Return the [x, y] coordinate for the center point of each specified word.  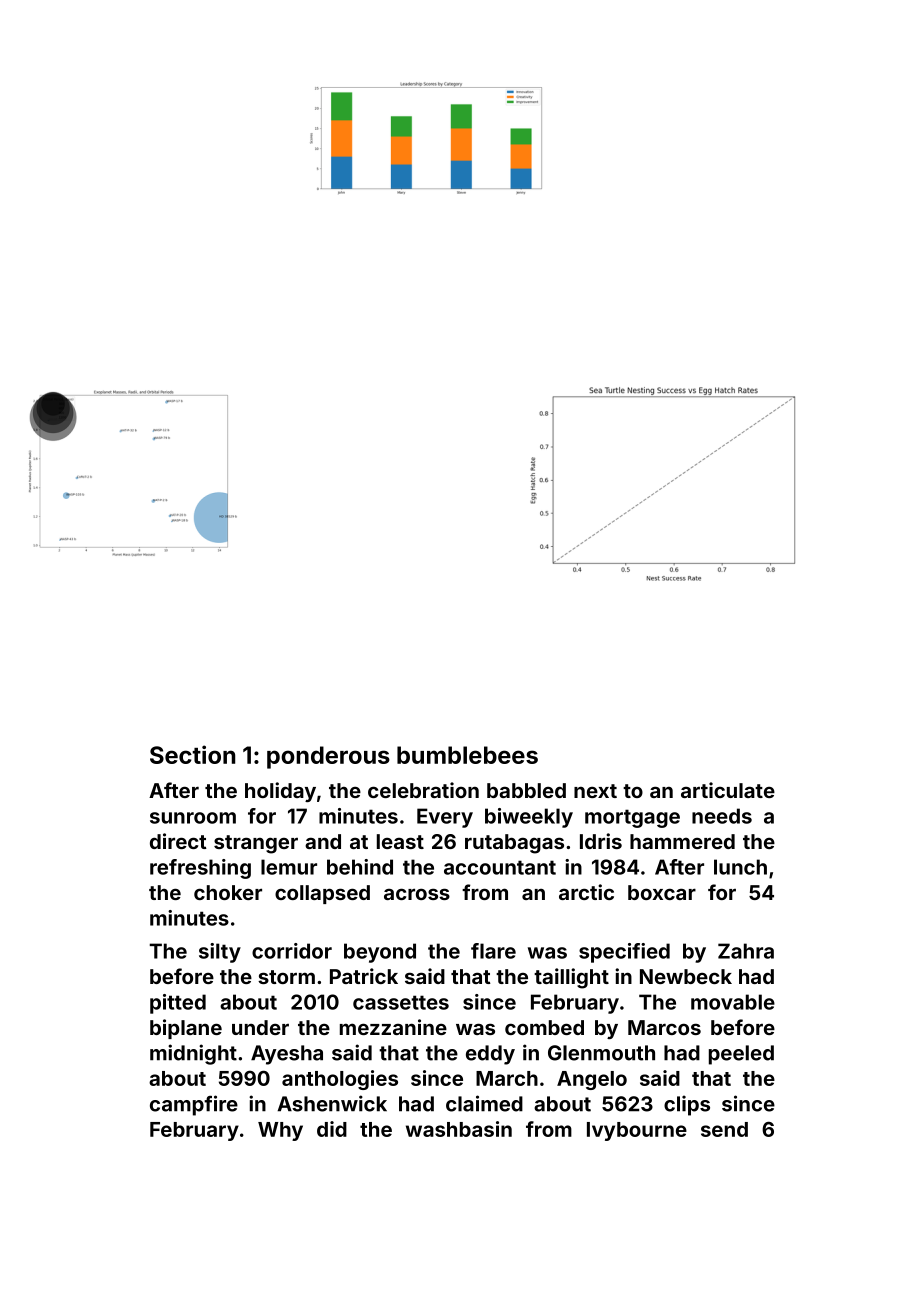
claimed [484, 1103]
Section [192, 754]
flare [493, 951]
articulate [728, 790]
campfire [194, 1105]
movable [733, 1002]
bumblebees [467, 755]
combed [544, 1027]
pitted [178, 1004]
